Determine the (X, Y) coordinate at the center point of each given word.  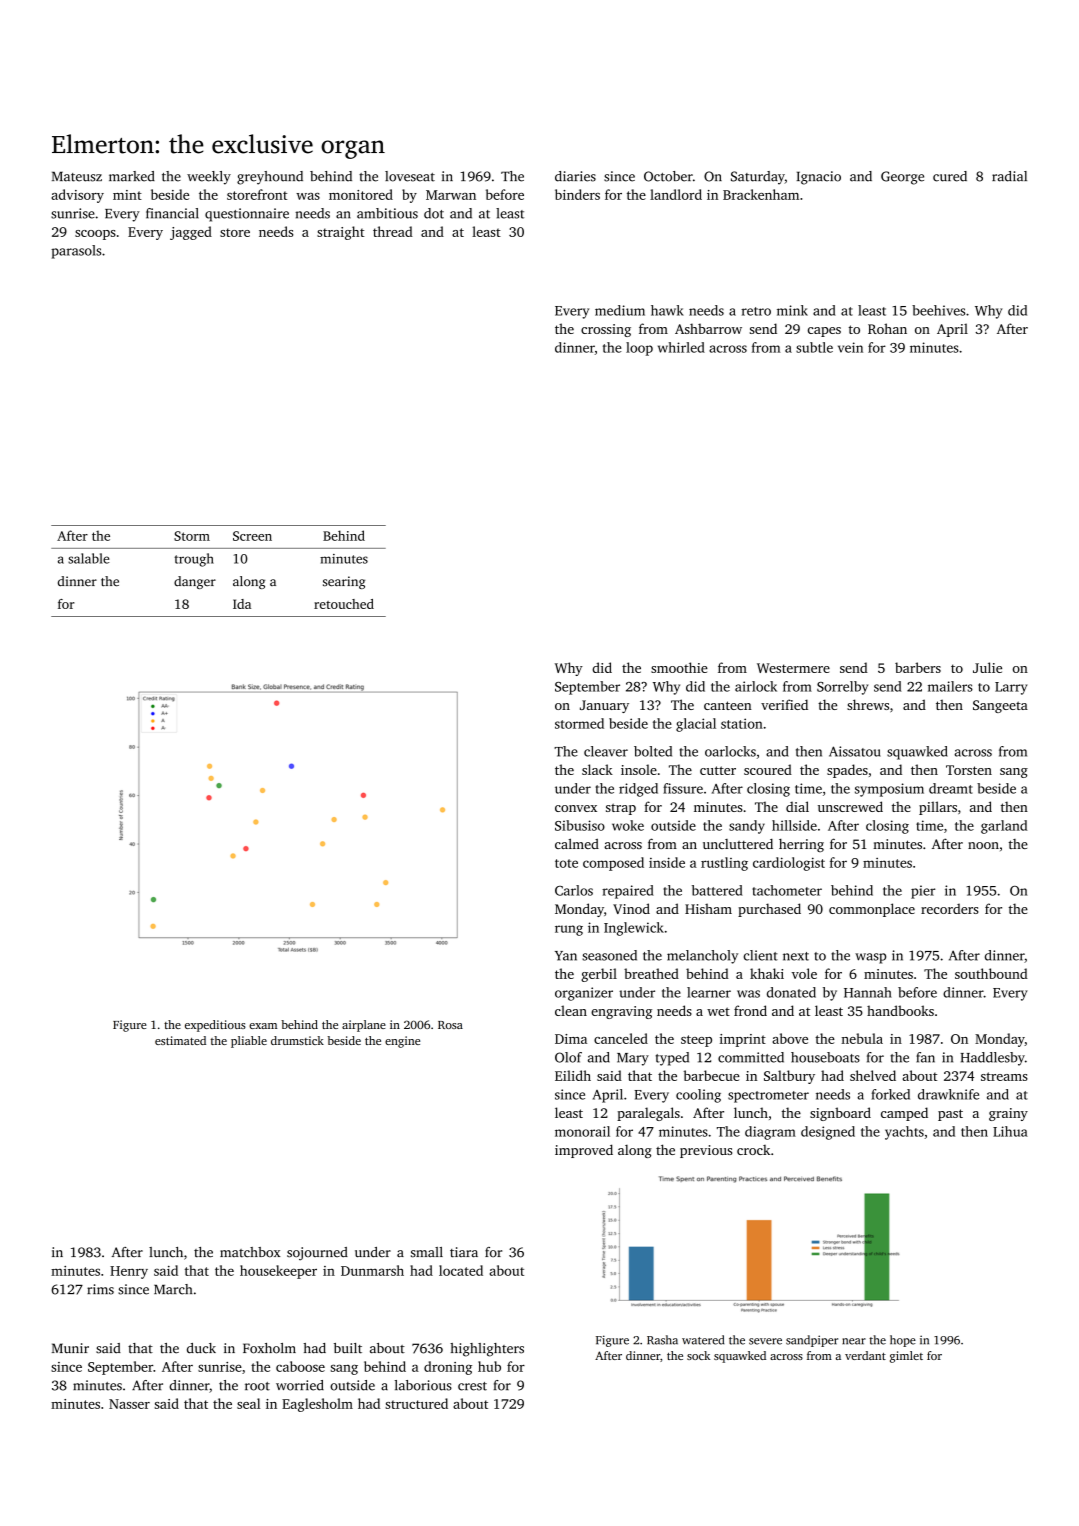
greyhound (270, 178)
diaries (575, 176)
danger (195, 582)
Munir (70, 1348)
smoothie (679, 667)
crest (472, 1386)
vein (850, 347)
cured (950, 176)
